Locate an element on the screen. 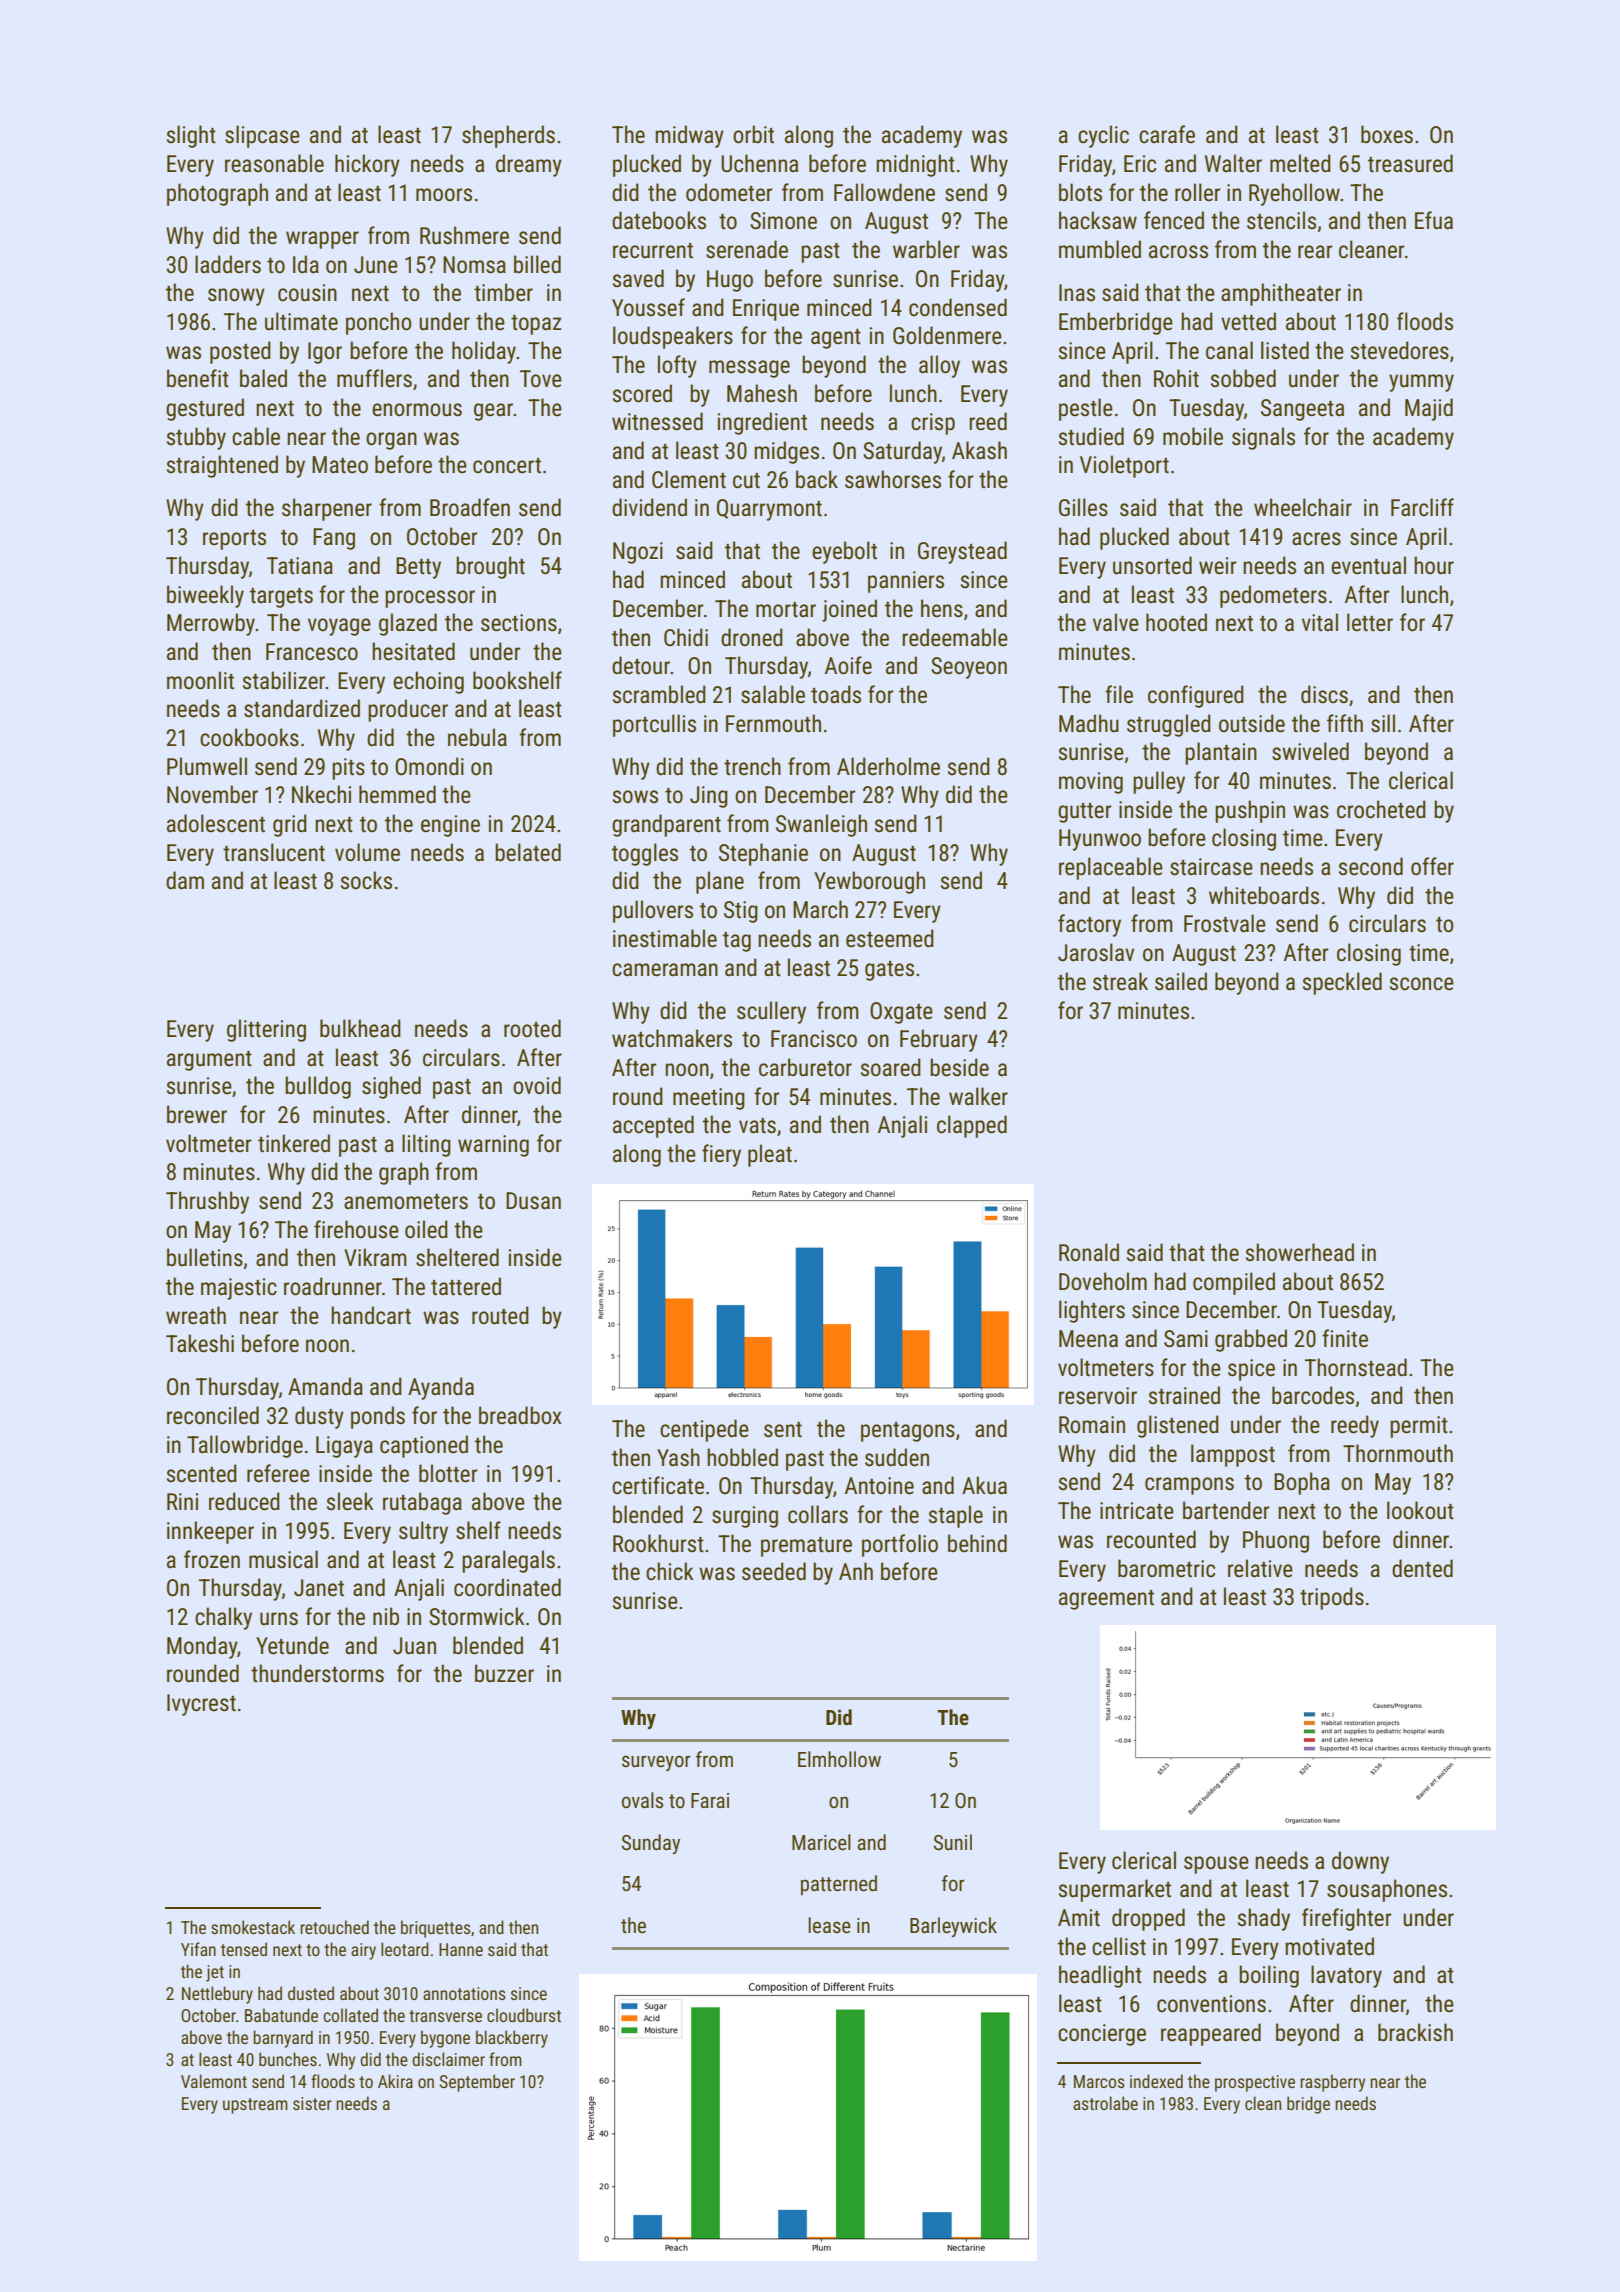 The image size is (1620, 2292). tripods is located at coordinates (1332, 1598).
